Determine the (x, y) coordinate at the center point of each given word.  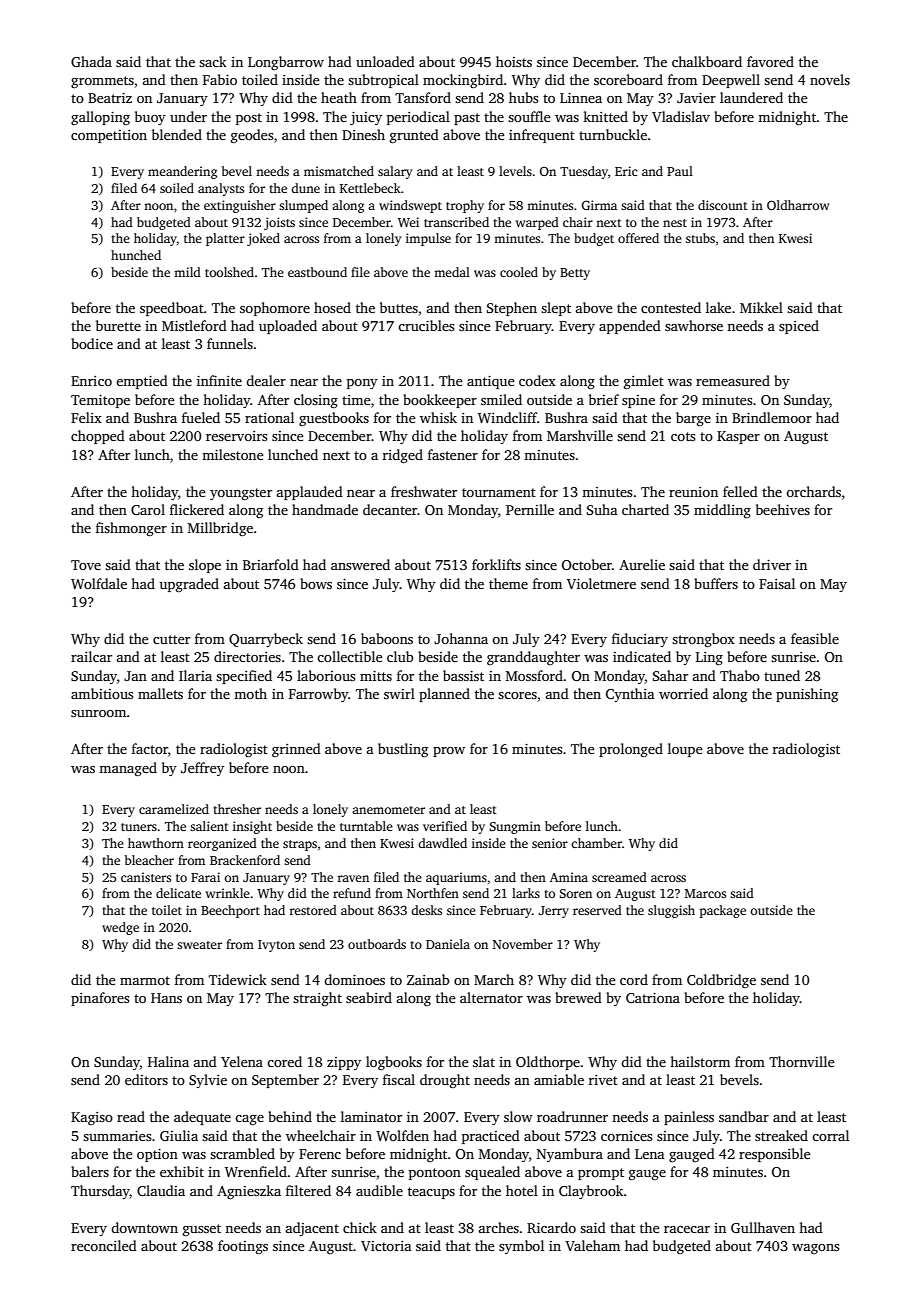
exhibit (182, 1171)
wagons (815, 1249)
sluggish (671, 911)
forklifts (496, 564)
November (523, 944)
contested (671, 307)
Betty (575, 274)
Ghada (91, 61)
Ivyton (276, 946)
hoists (514, 61)
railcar (91, 656)
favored (770, 61)
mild (187, 272)
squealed (492, 1173)
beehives (783, 509)
